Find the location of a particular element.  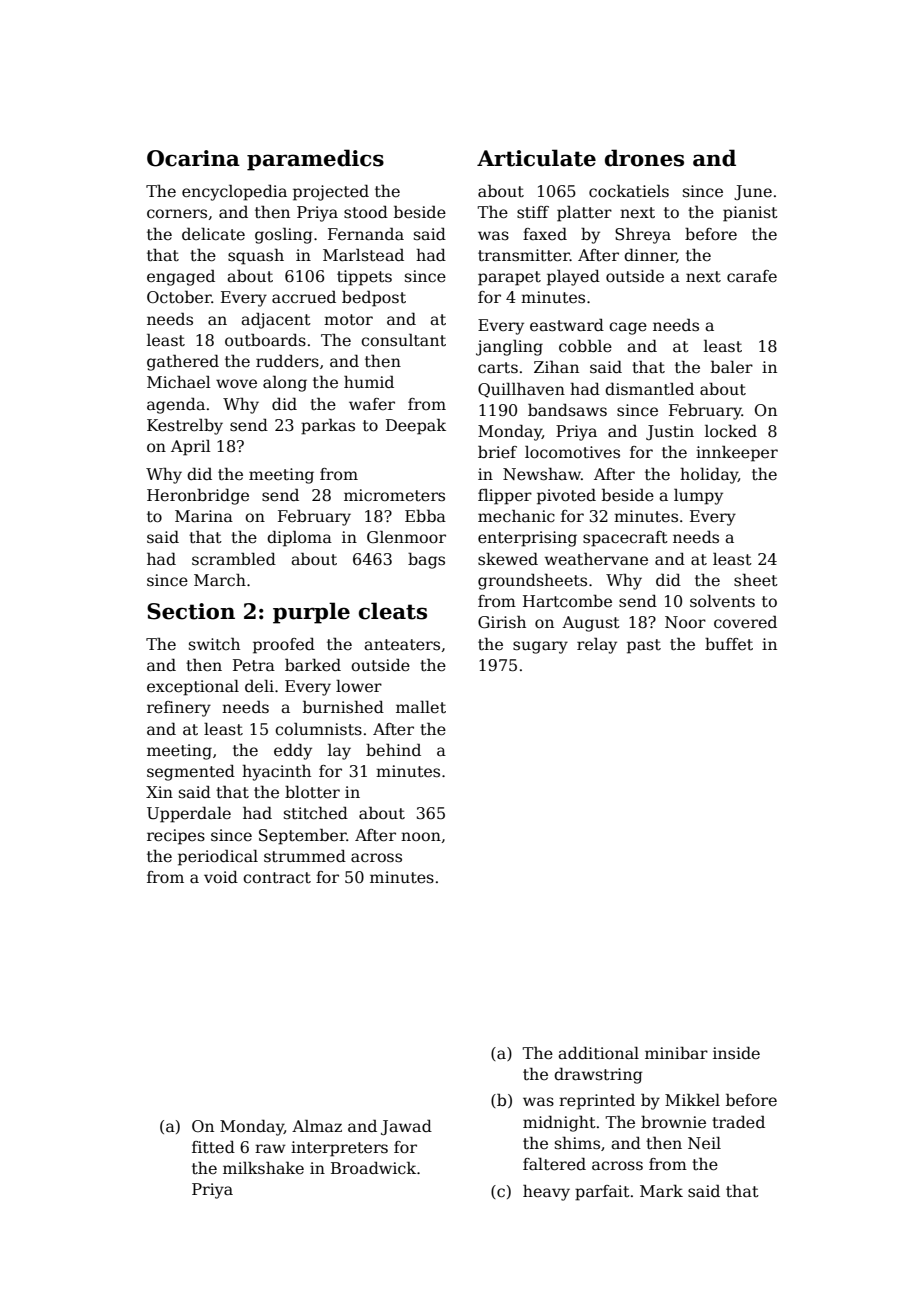

heavy is located at coordinates (546, 1192).
